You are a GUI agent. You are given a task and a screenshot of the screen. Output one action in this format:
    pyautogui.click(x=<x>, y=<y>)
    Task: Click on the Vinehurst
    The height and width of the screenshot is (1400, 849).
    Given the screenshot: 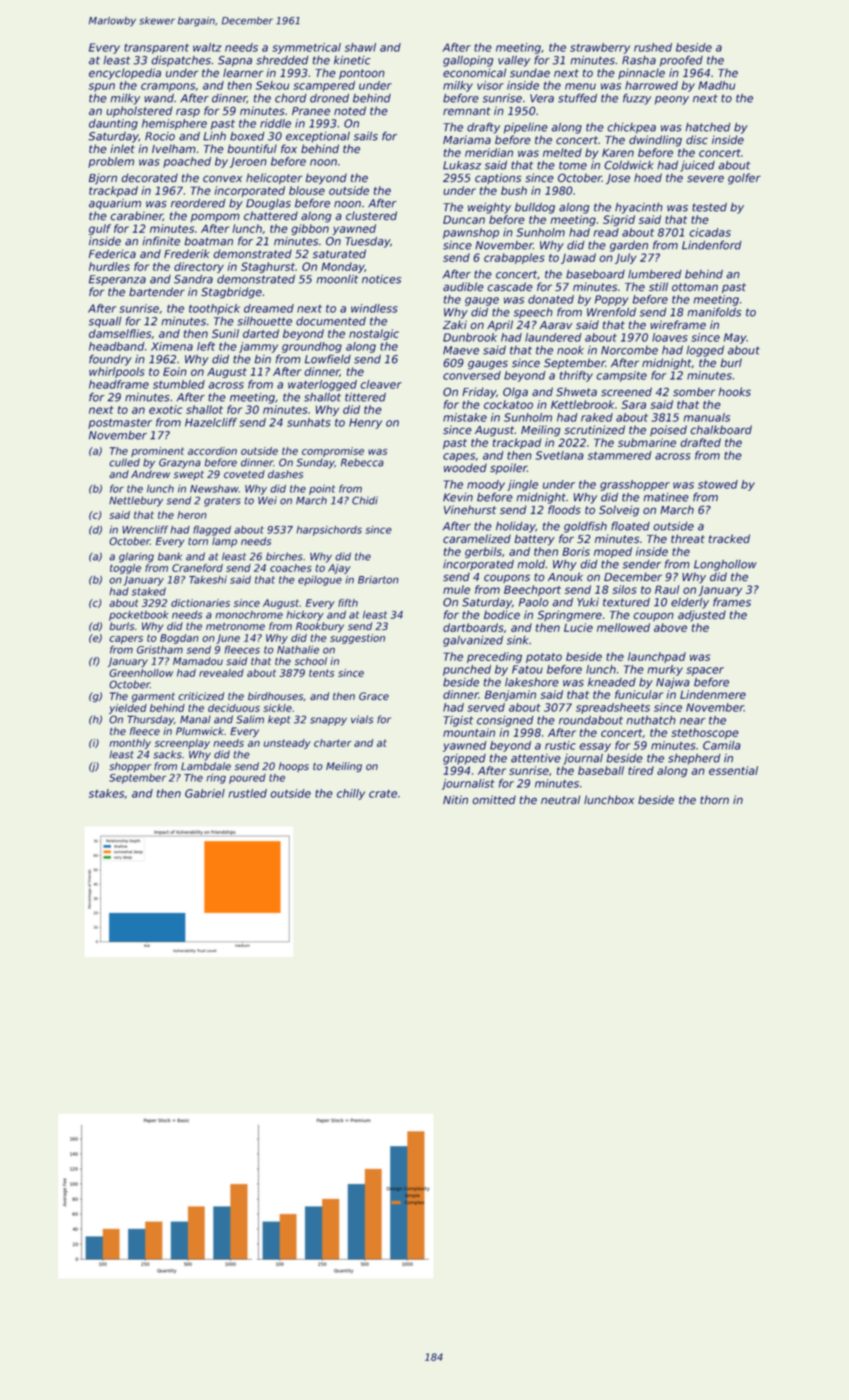 What is the action you would take?
    pyautogui.click(x=470, y=510)
